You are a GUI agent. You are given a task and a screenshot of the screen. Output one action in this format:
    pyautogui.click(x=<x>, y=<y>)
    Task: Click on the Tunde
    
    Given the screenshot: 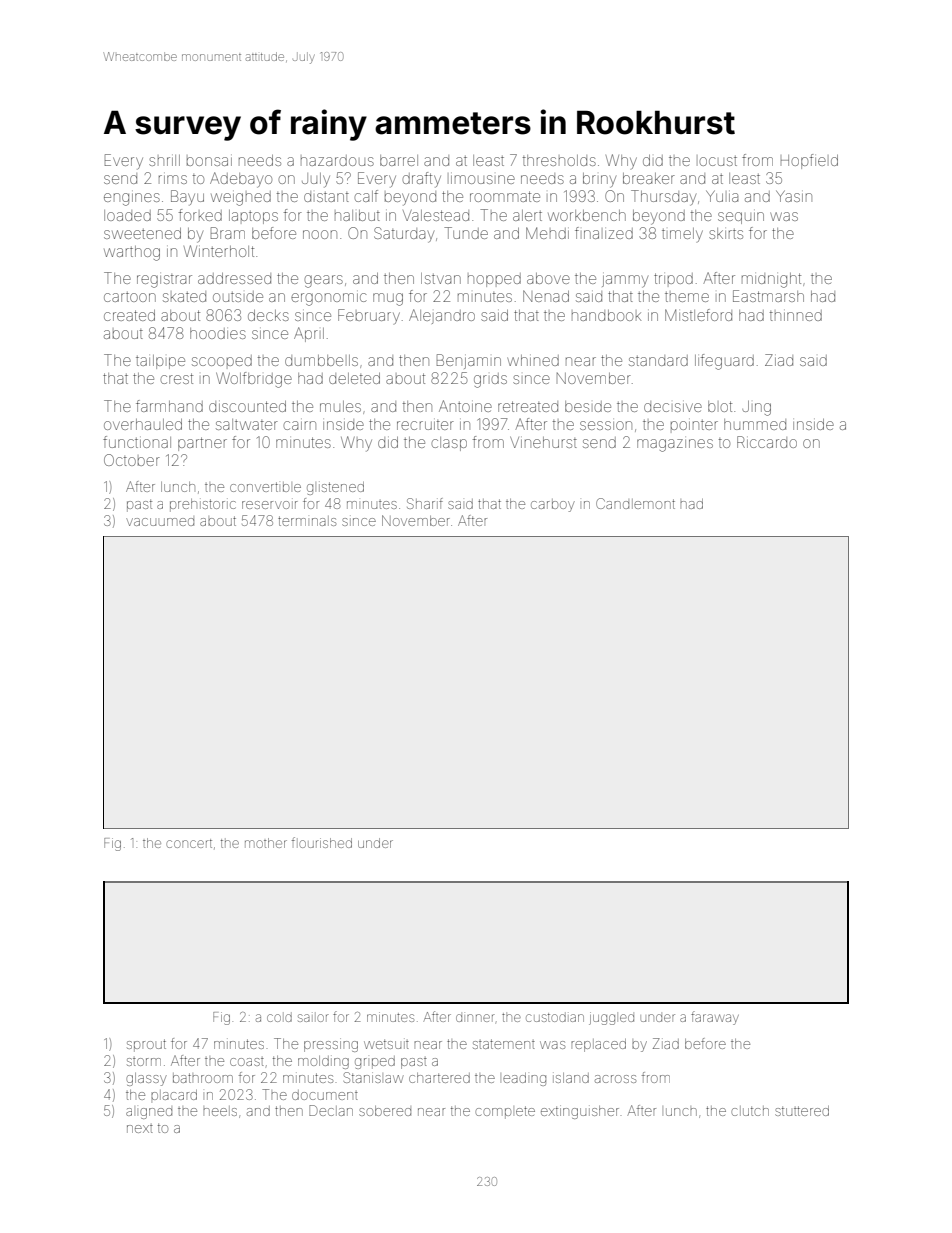 What is the action you would take?
    pyautogui.click(x=466, y=233)
